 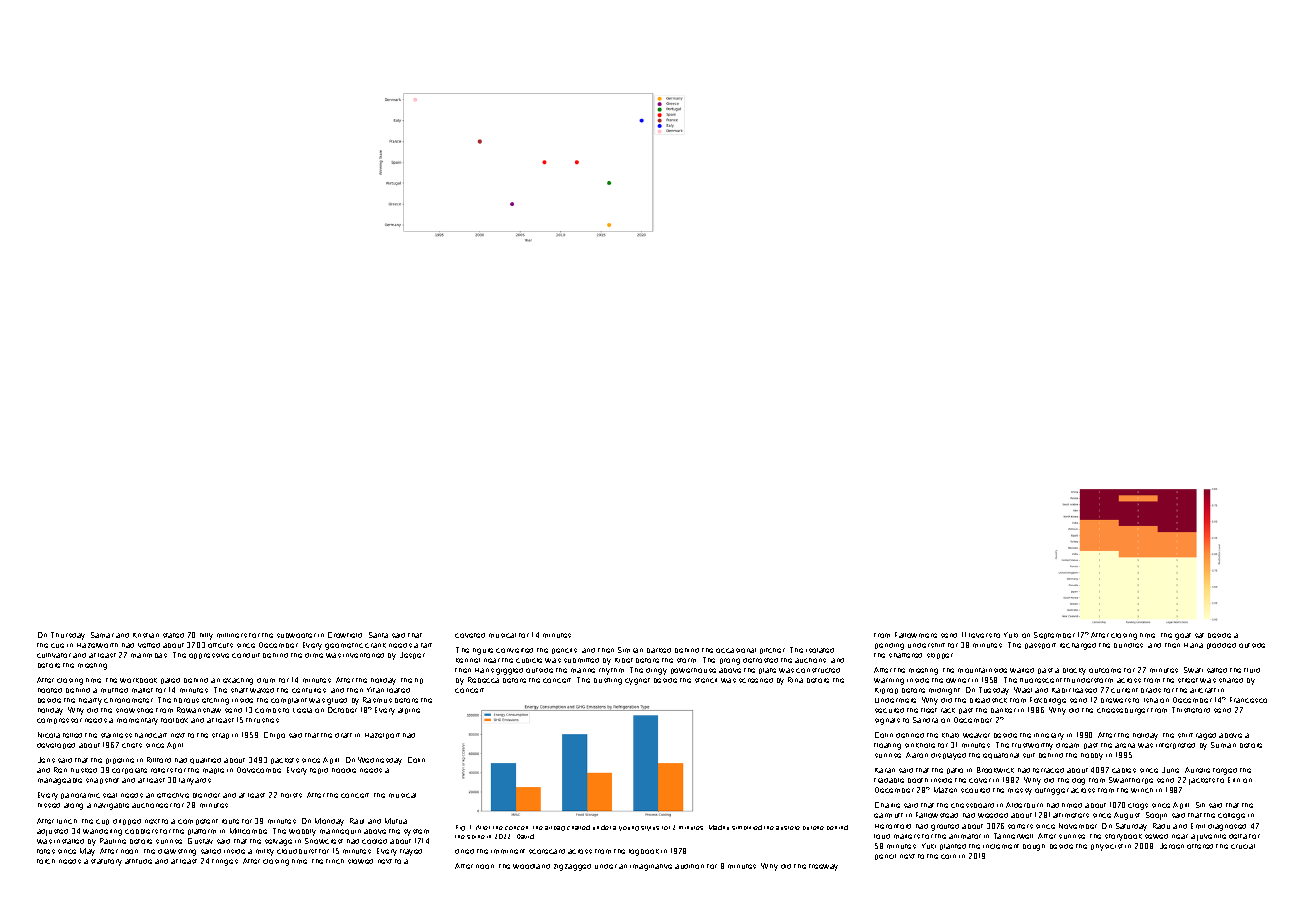 What do you see at coordinates (324, 841) in the screenshot?
I see `Snowcrest` at bounding box center [324, 841].
